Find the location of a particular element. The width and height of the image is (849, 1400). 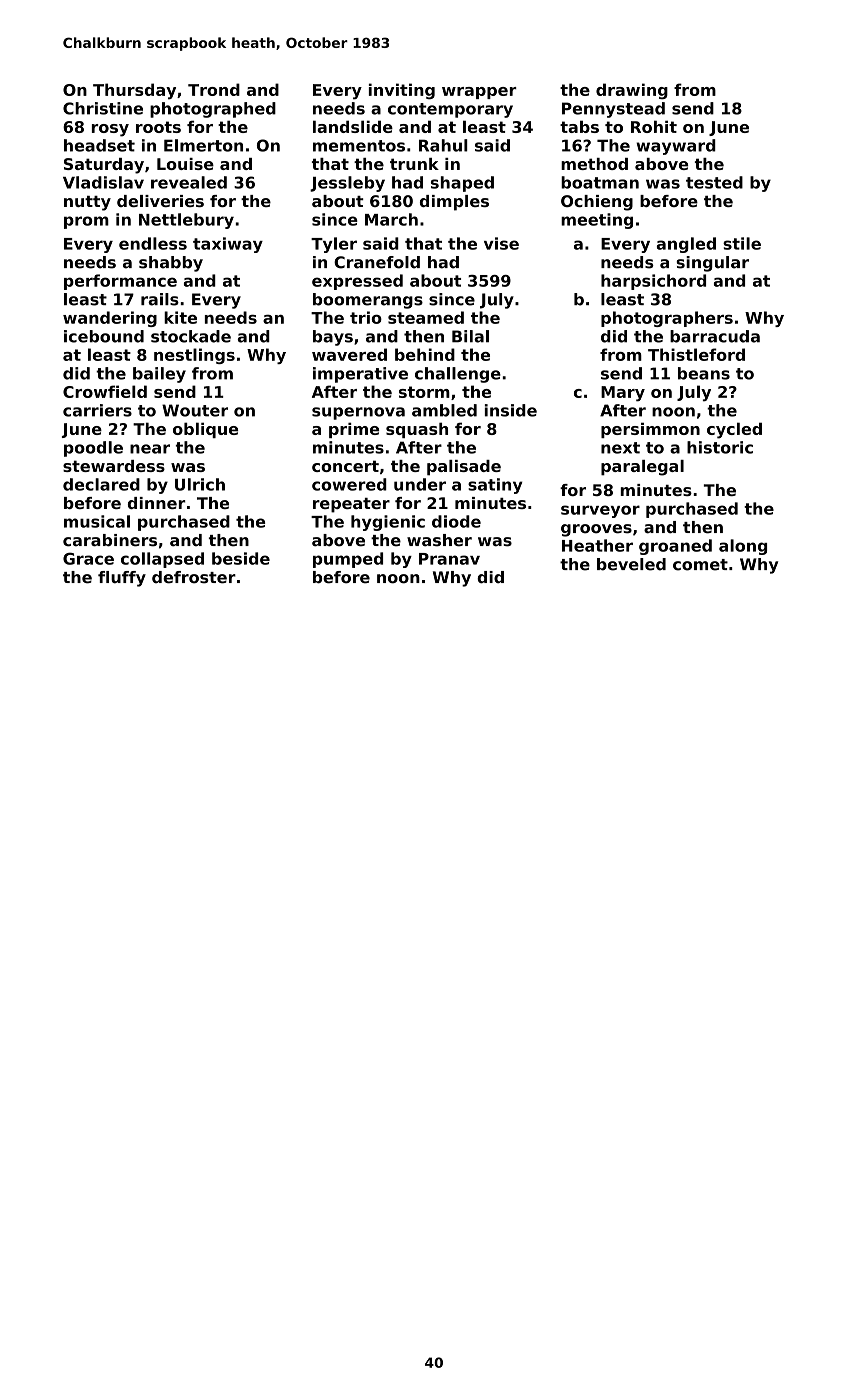

Jessleby is located at coordinates (347, 184).
